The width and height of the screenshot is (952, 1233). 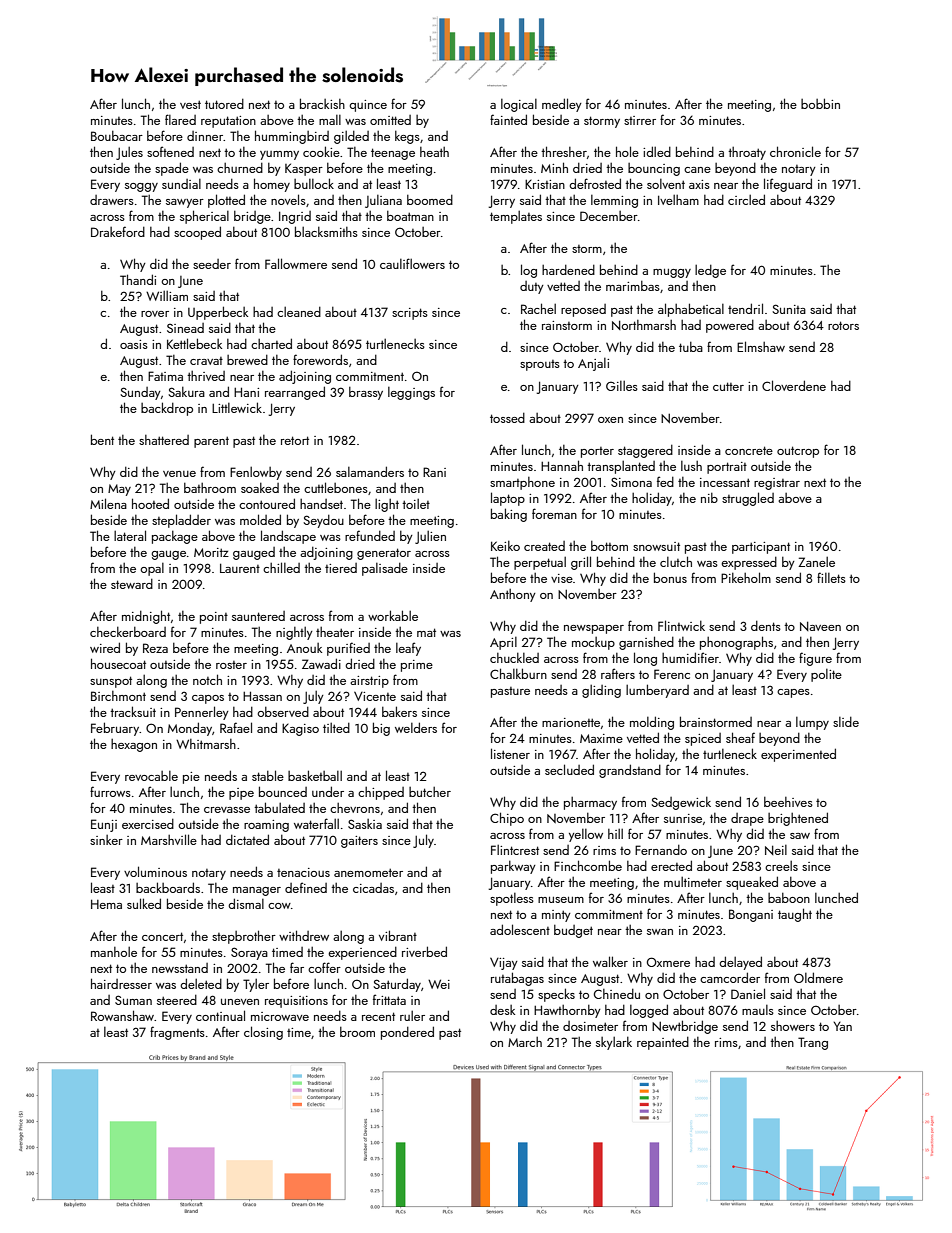 I want to click on Milena, so click(x=108, y=503).
